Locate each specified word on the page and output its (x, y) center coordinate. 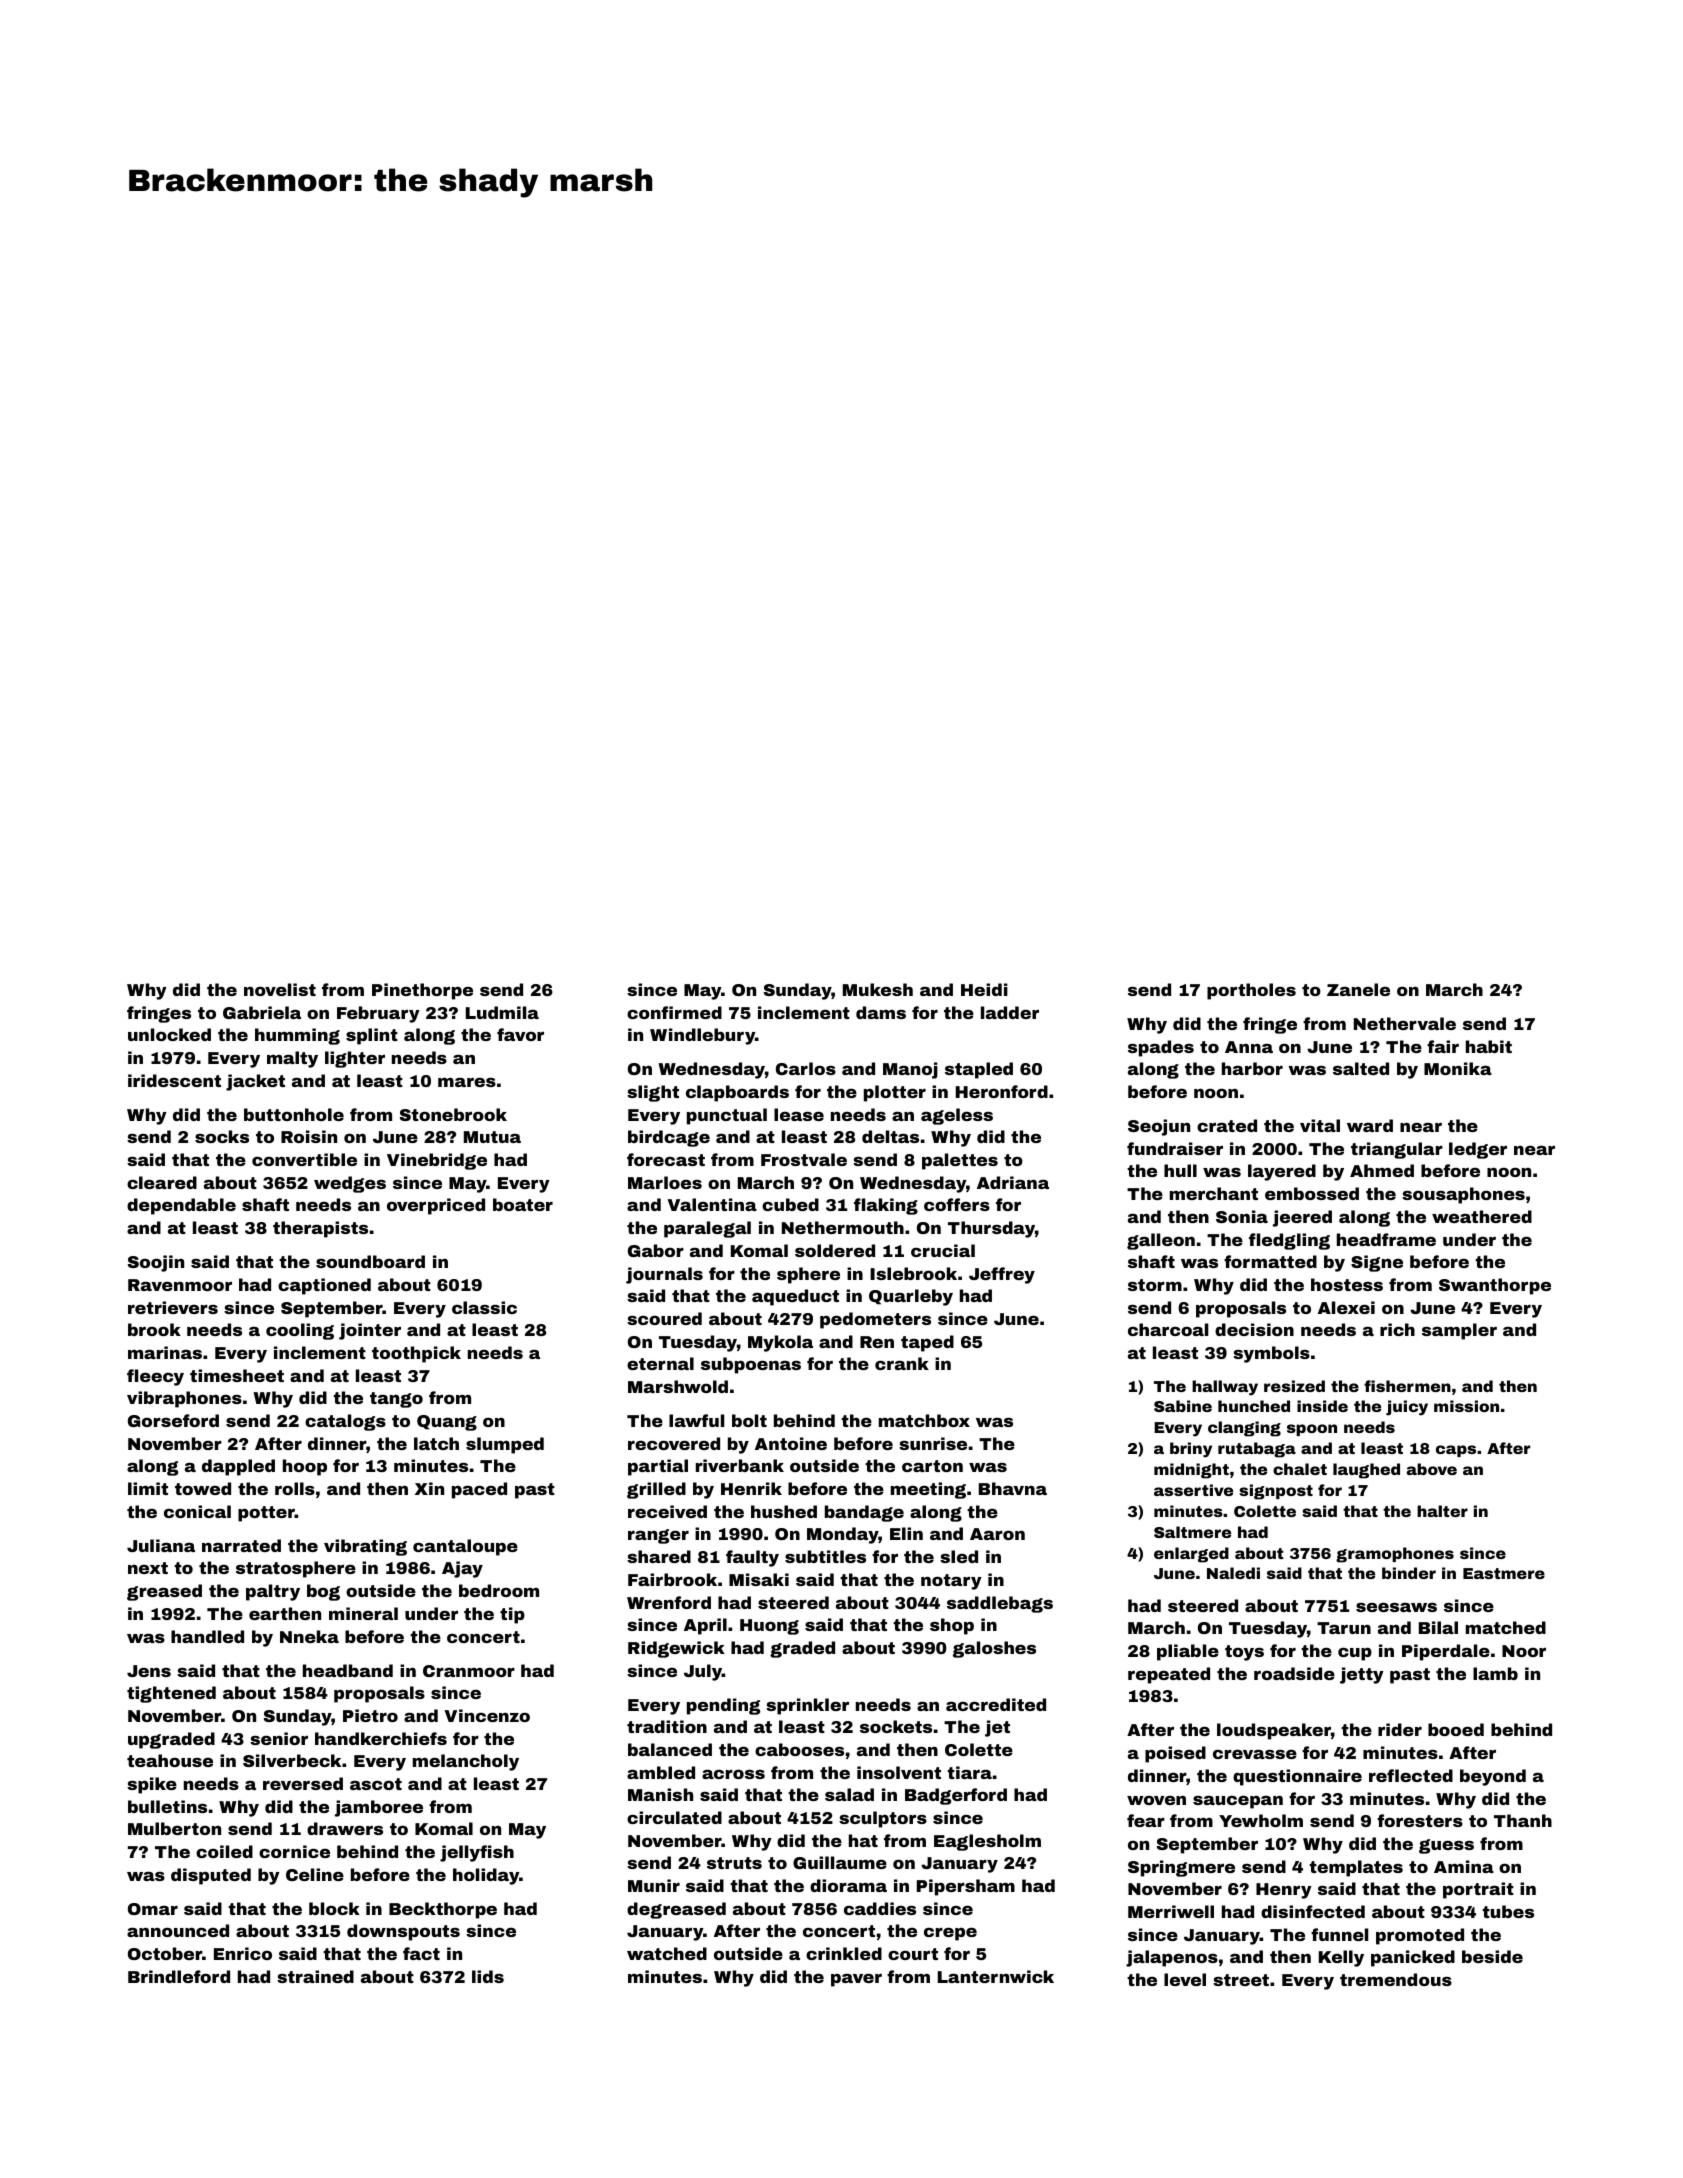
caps (1456, 1451)
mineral (363, 1613)
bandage (864, 1513)
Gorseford (173, 1420)
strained (315, 1976)
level (1185, 1979)
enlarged (1191, 1555)
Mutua (492, 1137)
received (667, 1511)
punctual (727, 1116)
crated (1227, 1125)
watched (667, 1953)
